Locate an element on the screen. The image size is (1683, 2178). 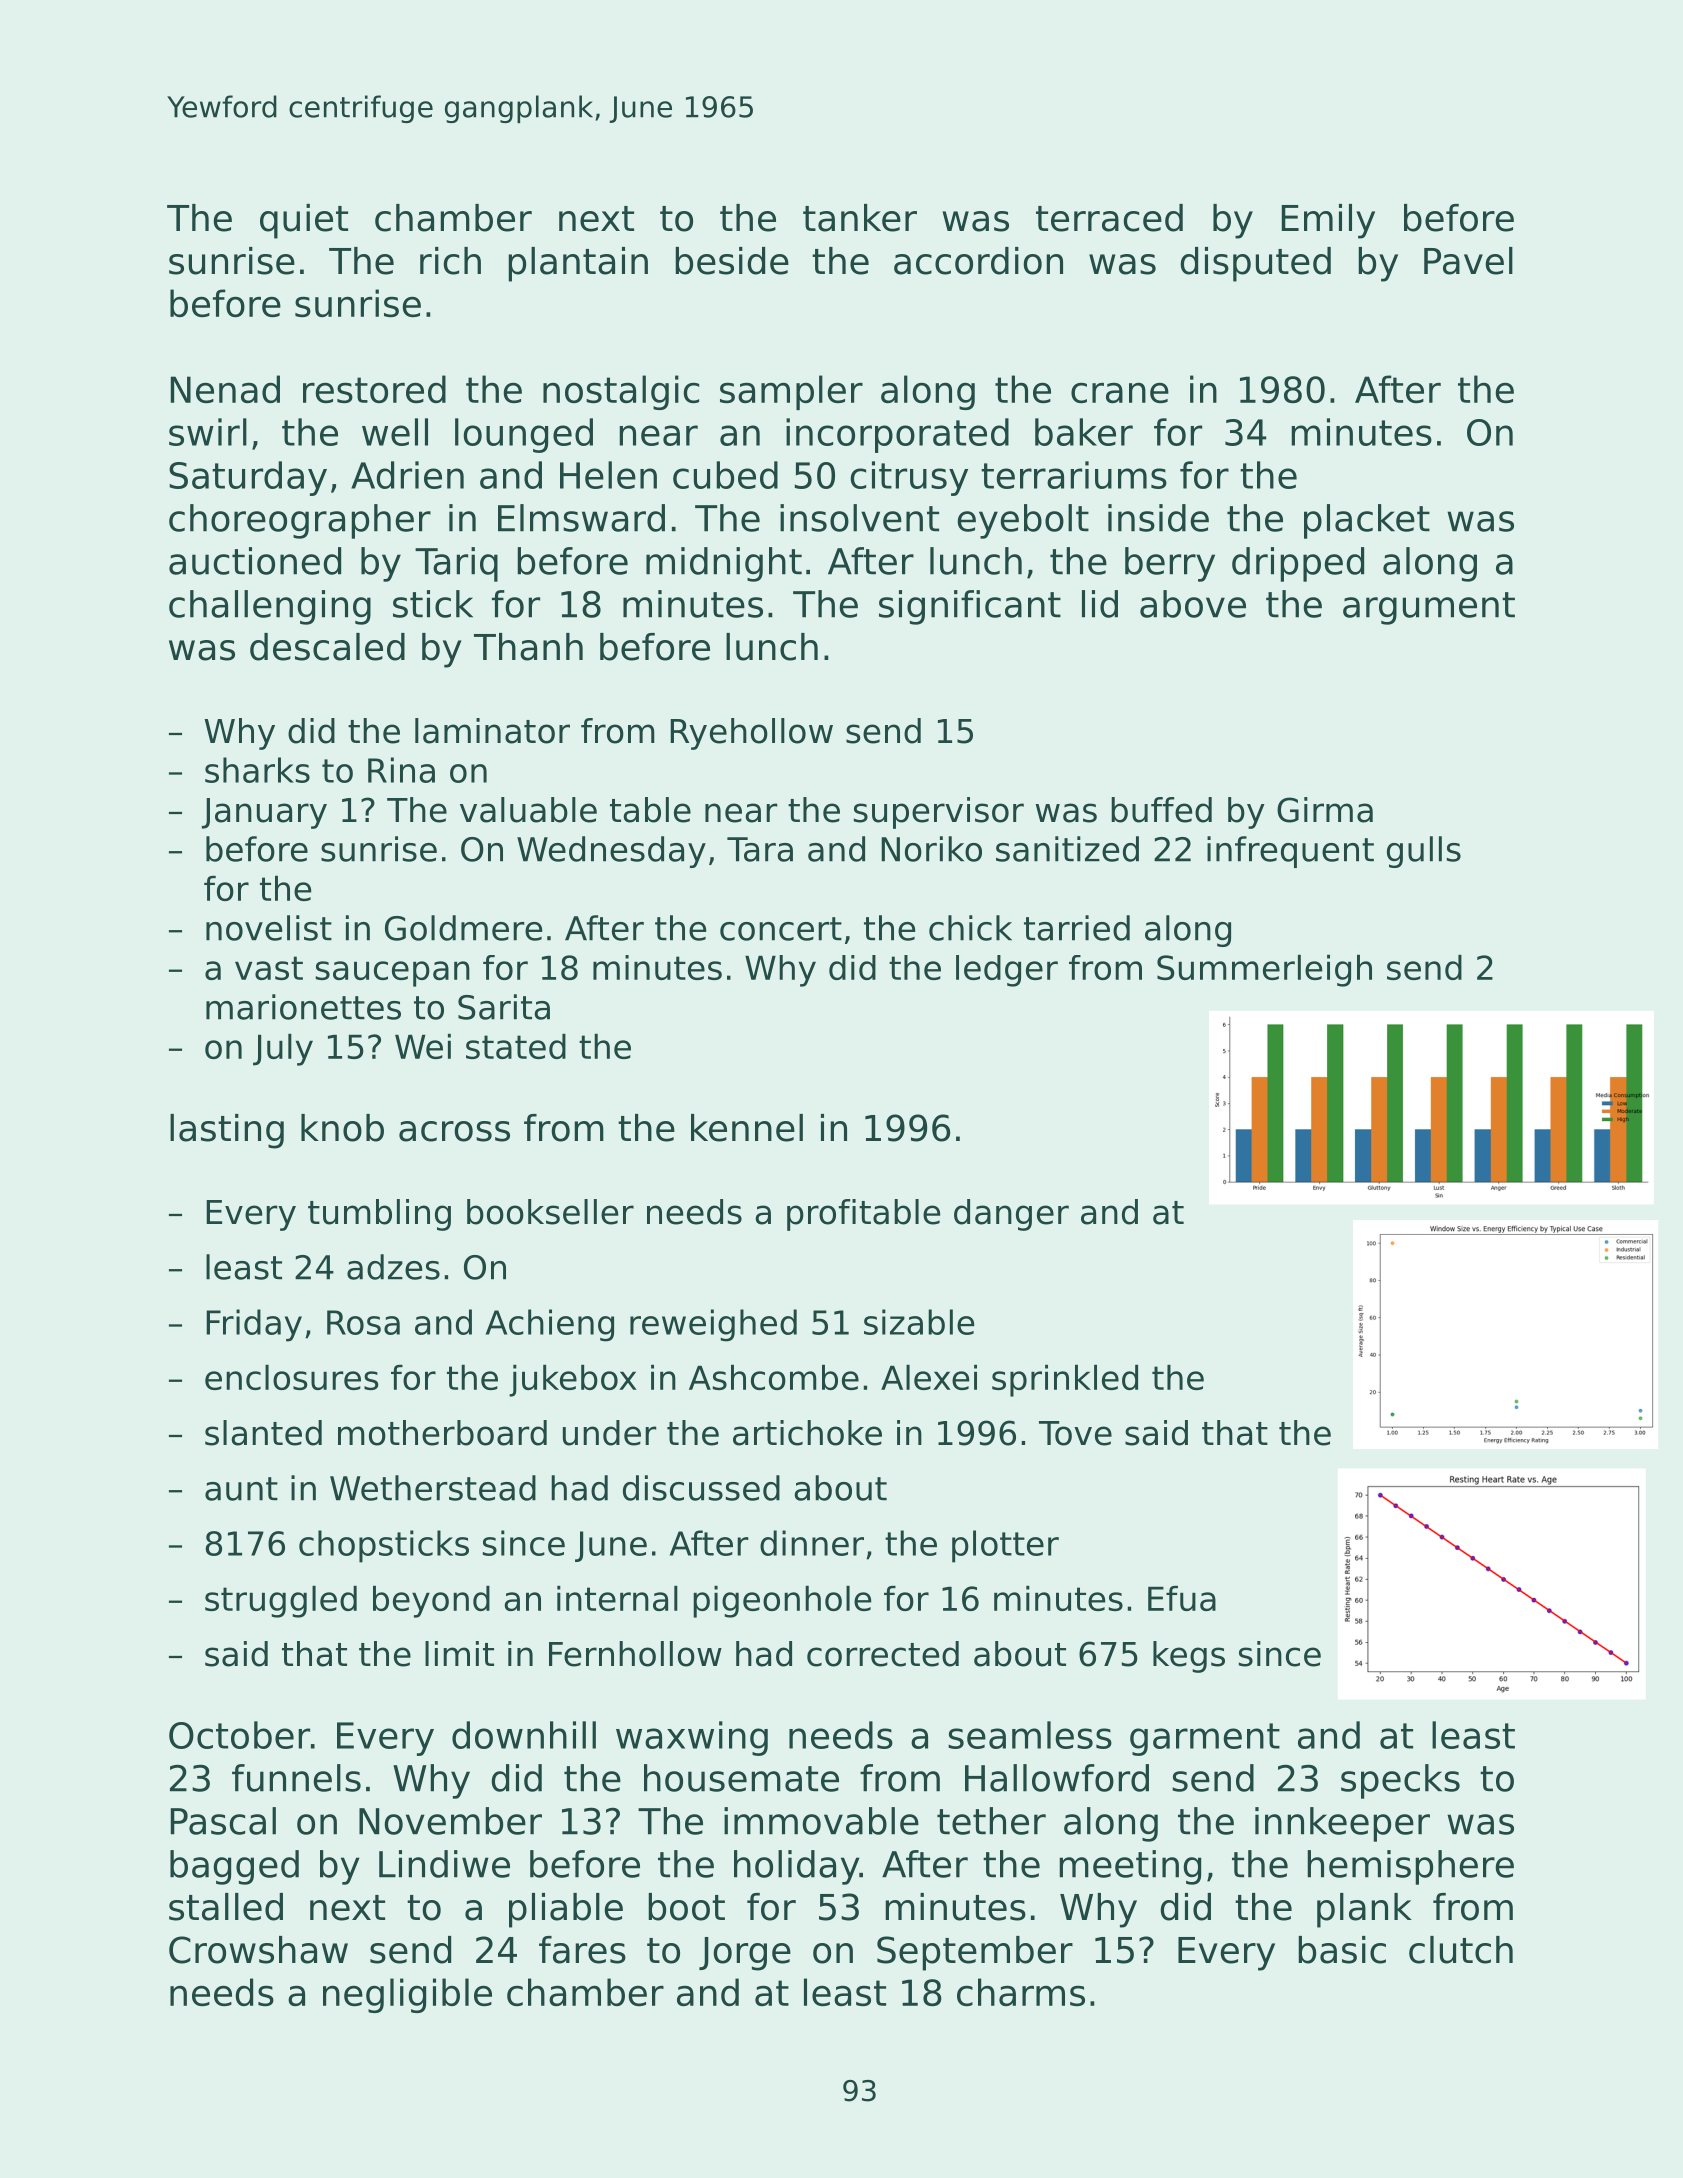
Emily is located at coordinates (1328, 221).
